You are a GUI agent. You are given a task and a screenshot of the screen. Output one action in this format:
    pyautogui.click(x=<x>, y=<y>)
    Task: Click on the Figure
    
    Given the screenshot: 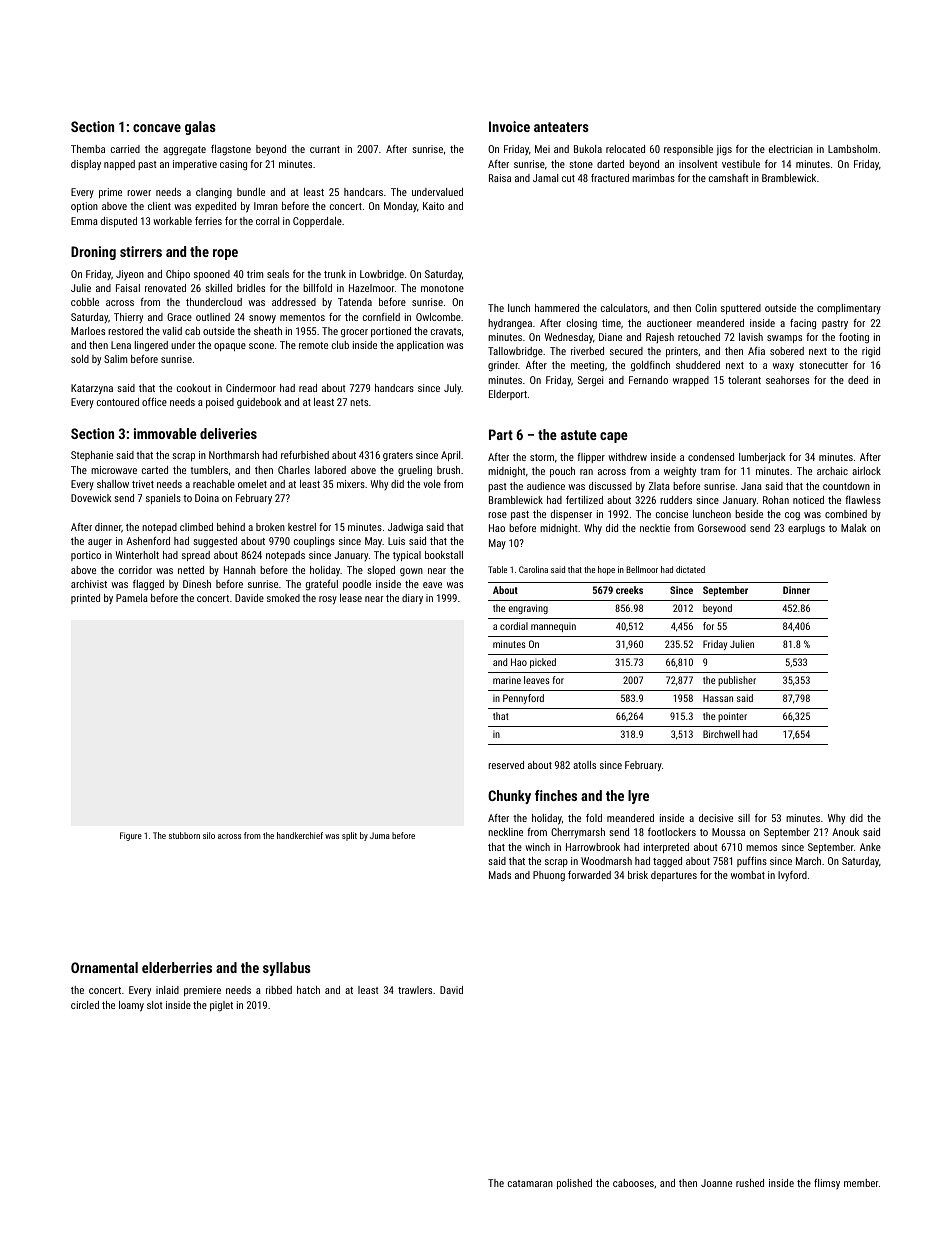 What is the action you would take?
    pyautogui.click(x=131, y=836)
